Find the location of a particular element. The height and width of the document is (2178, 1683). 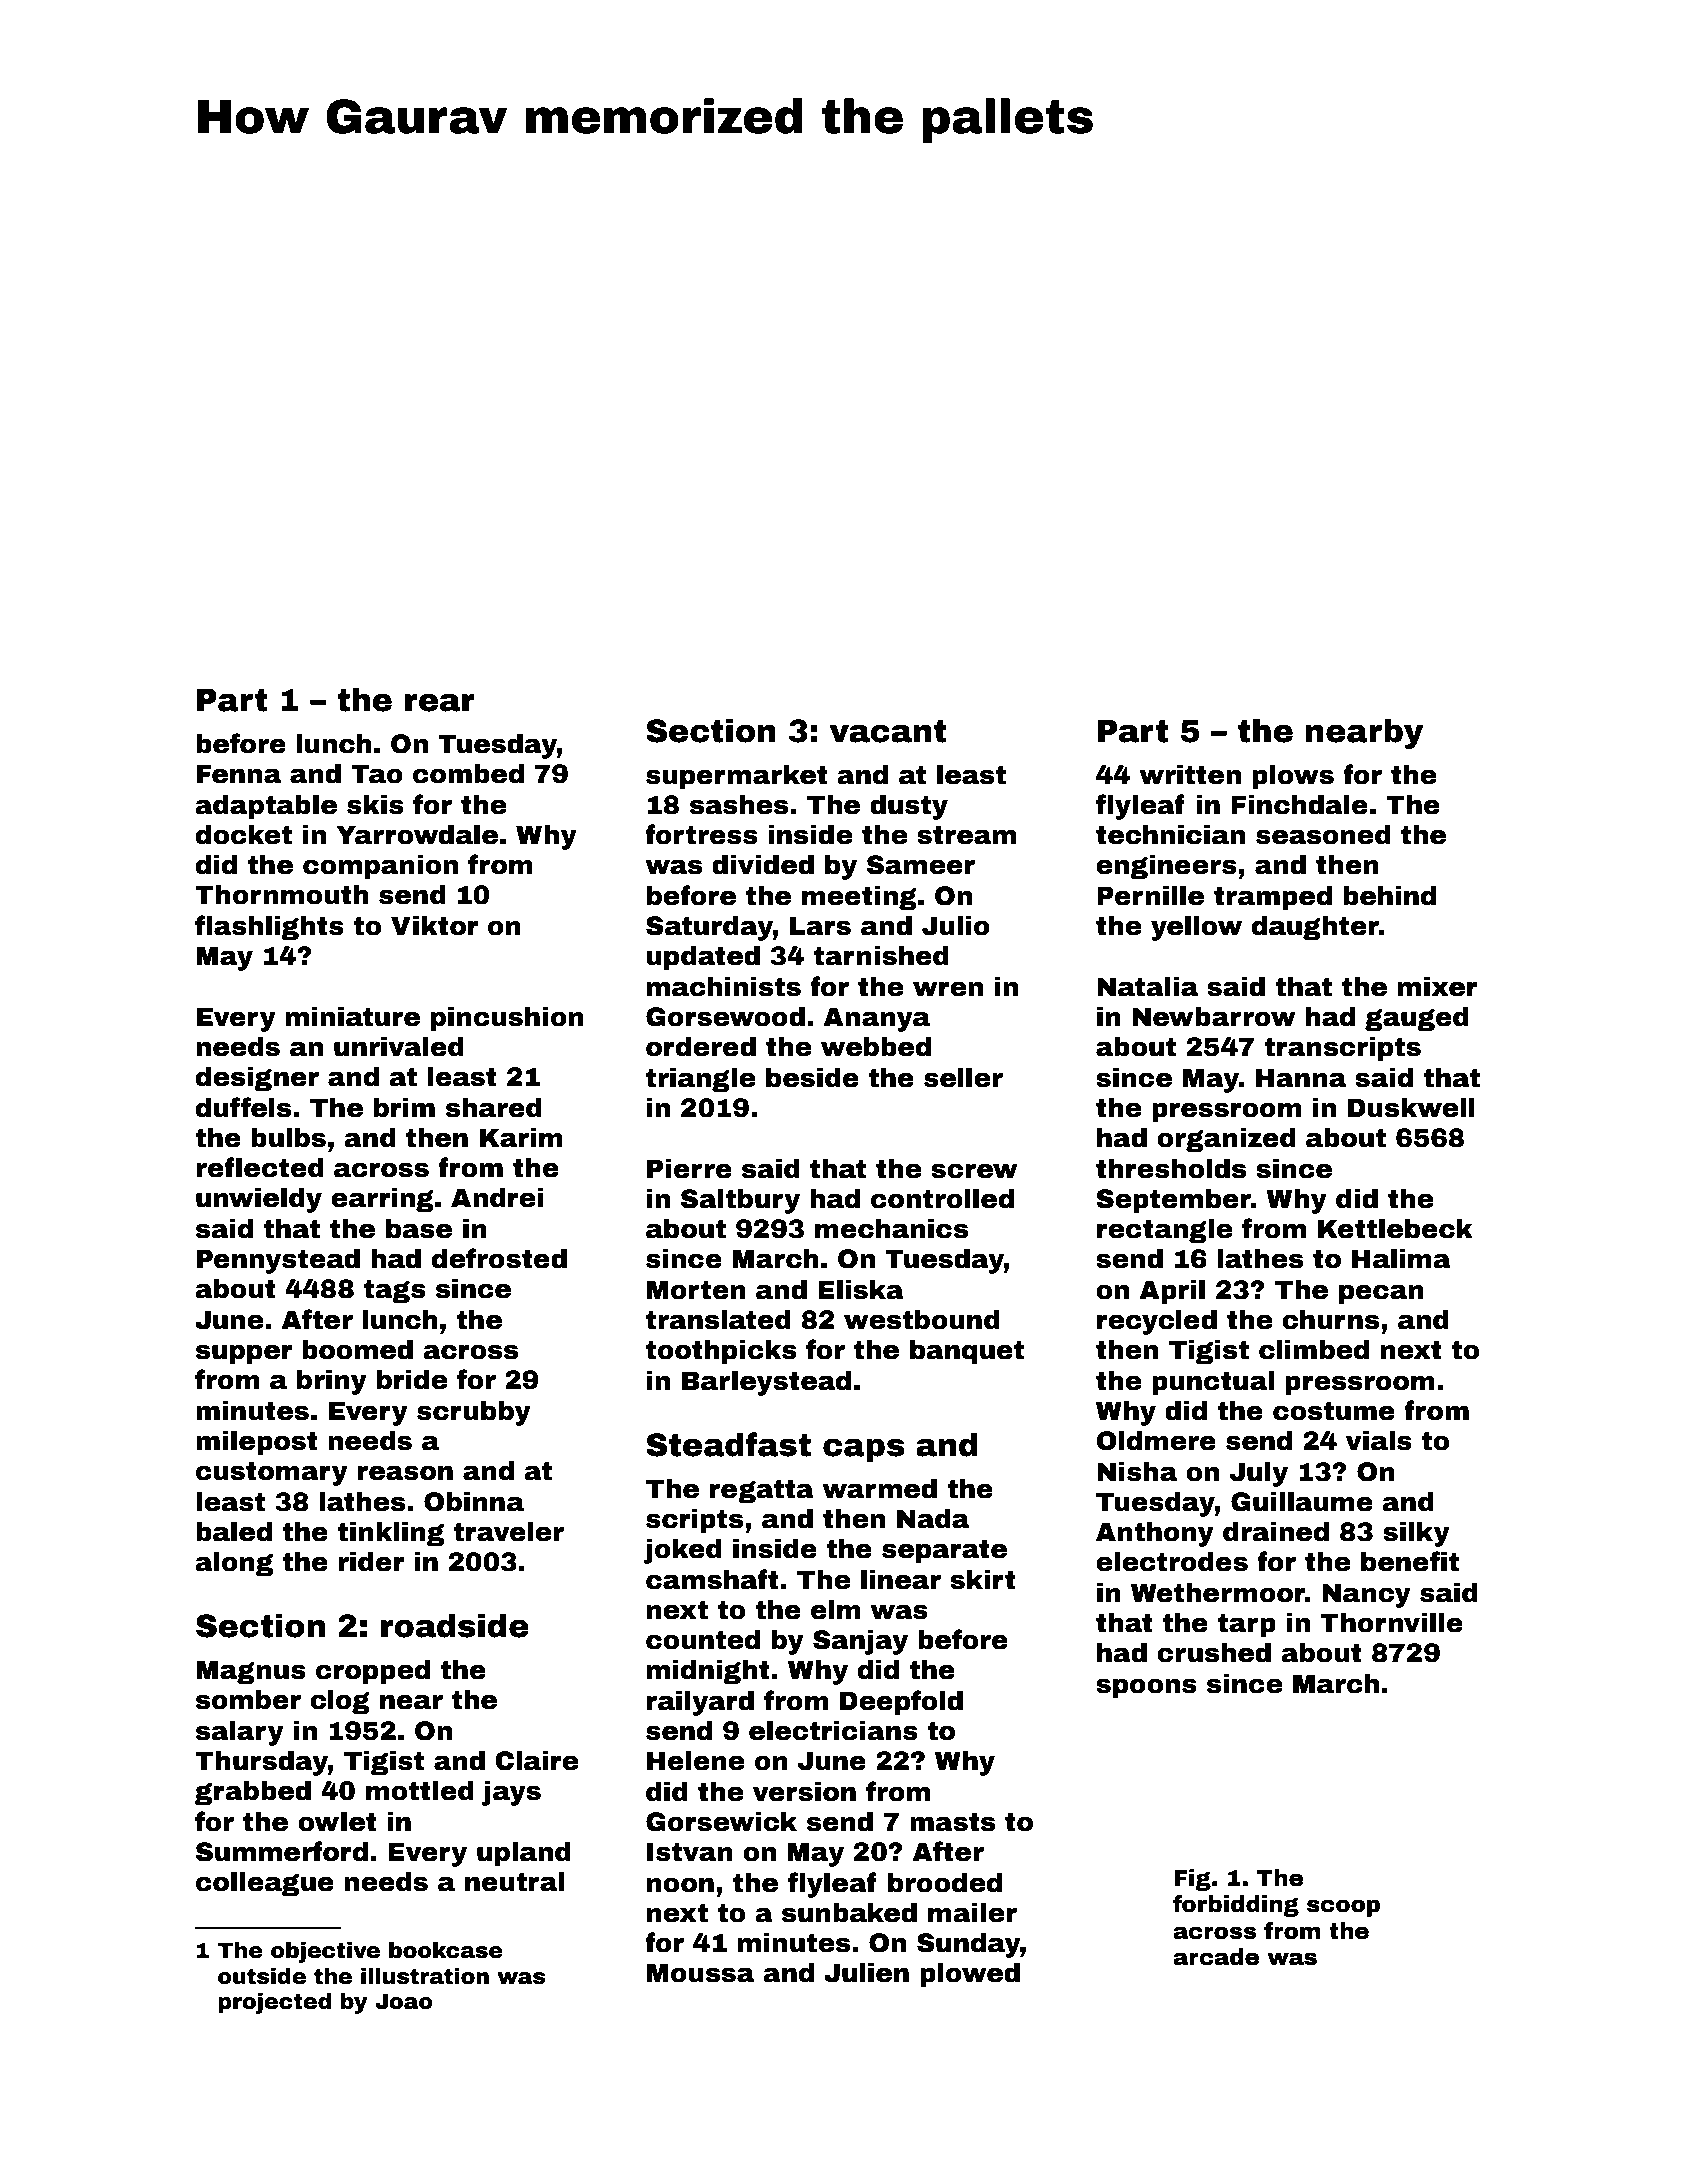

scoop is located at coordinates (1343, 1908).
